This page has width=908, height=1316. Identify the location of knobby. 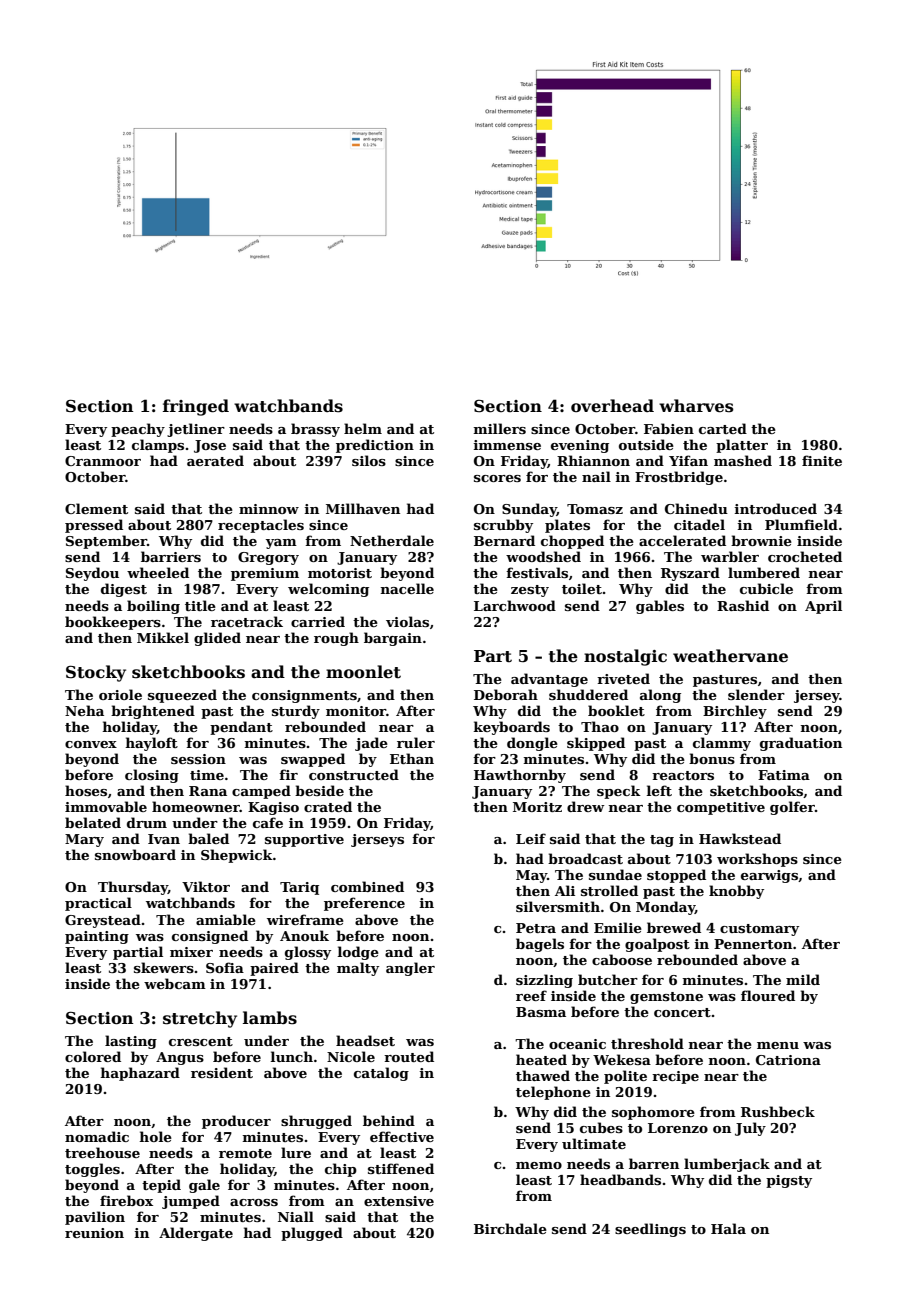
(736, 892).
